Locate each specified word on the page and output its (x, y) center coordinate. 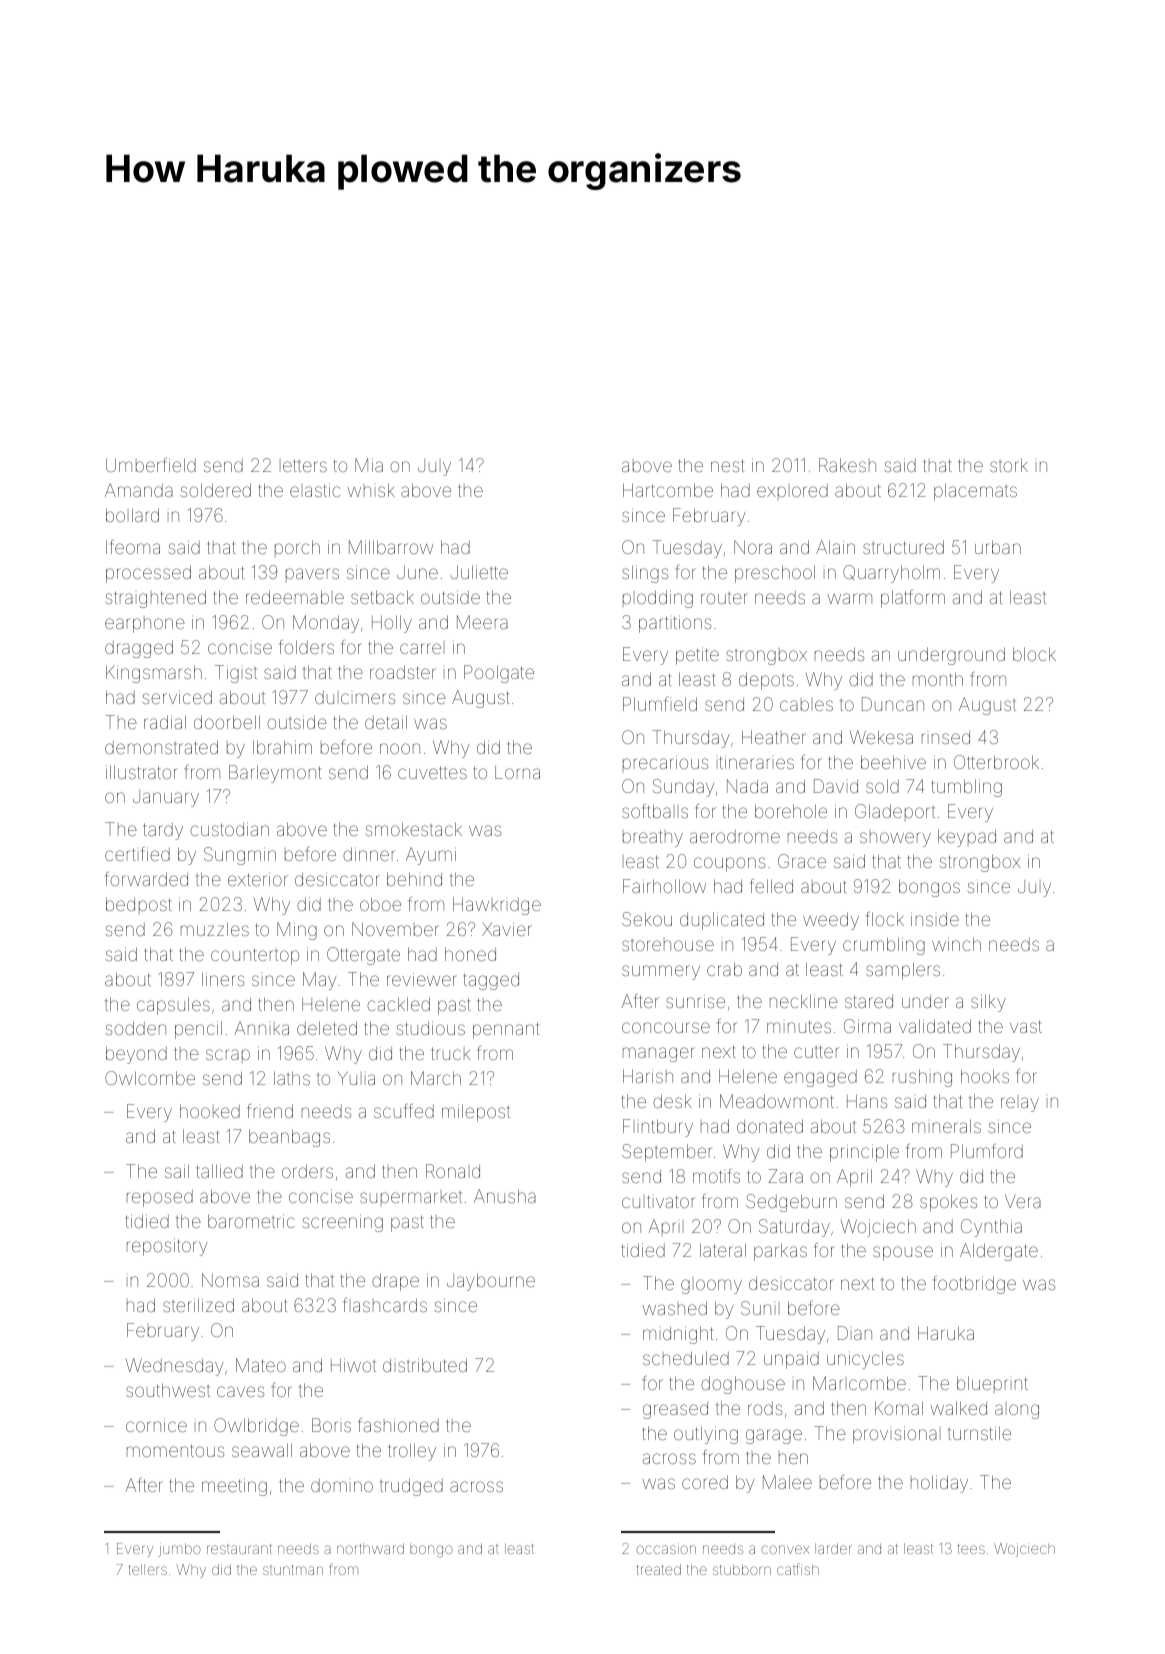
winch (956, 944)
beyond (136, 1055)
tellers (147, 1569)
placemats (975, 492)
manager (659, 1054)
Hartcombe (668, 490)
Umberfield (151, 465)
